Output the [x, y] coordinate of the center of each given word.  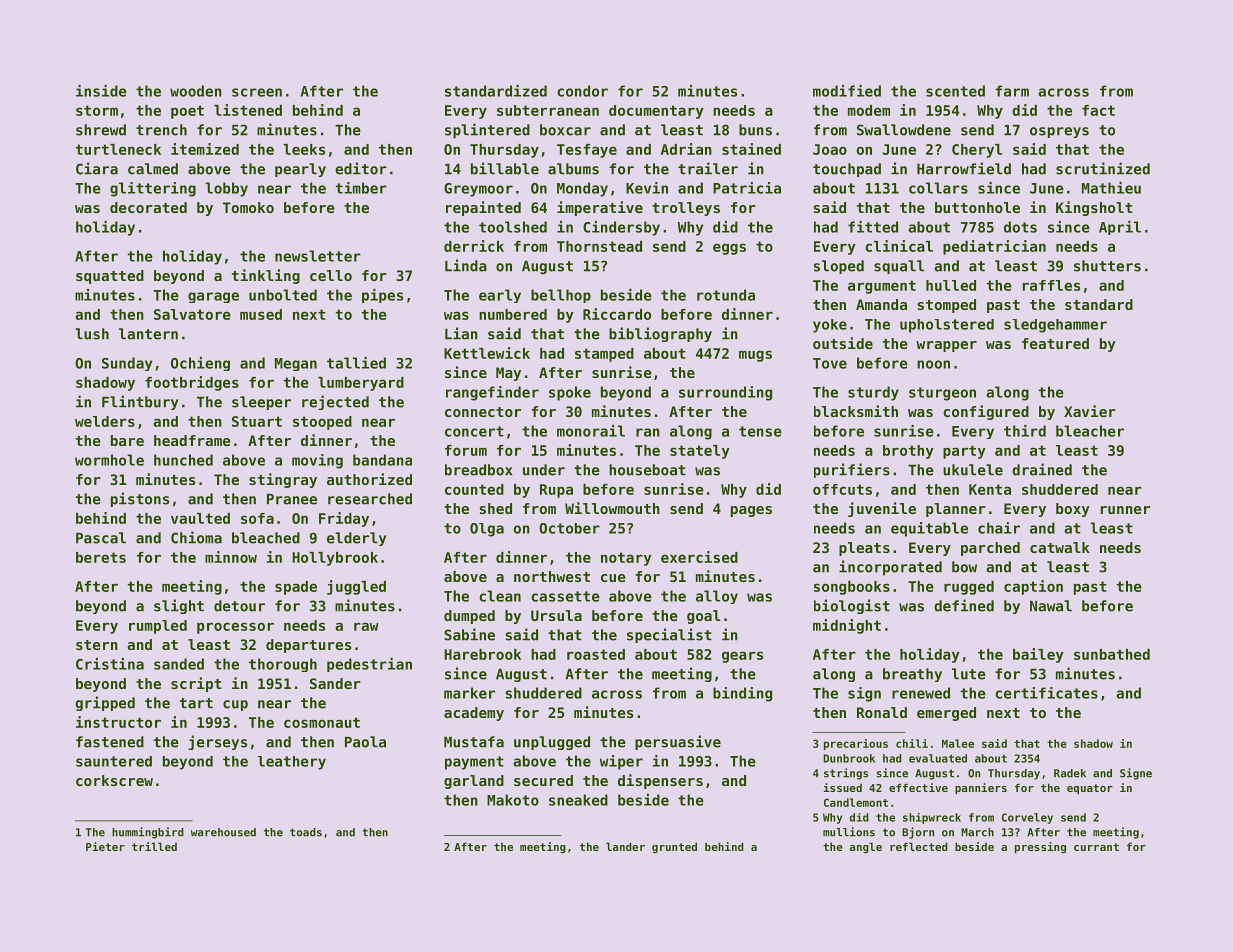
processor [235, 628]
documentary [656, 112]
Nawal [1051, 606]
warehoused [223, 832]
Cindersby [621, 228]
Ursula [556, 615]
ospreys [1059, 132]
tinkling [266, 276]
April [1120, 228]
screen [257, 92]
